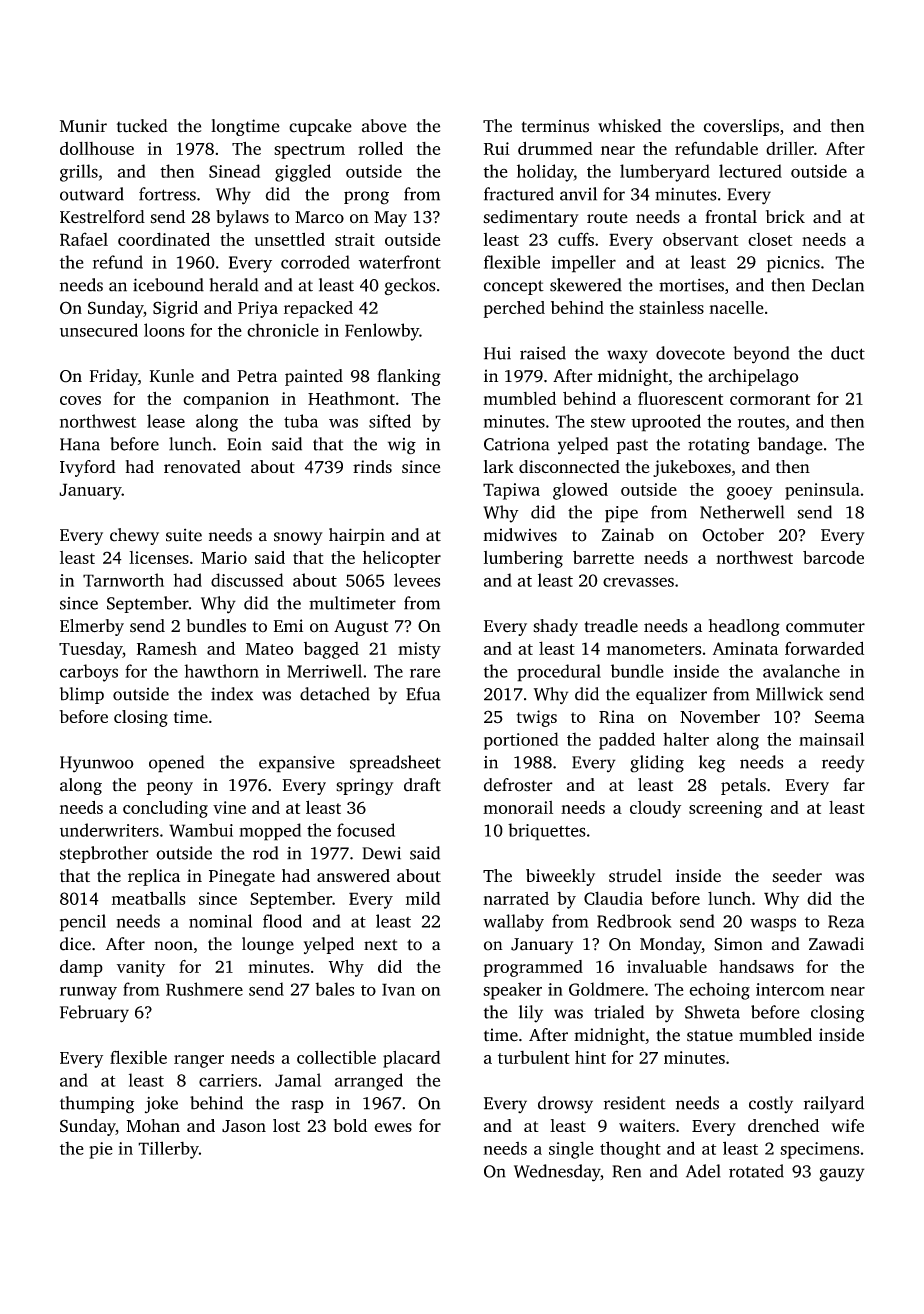 The image size is (924, 1314). What do you see at coordinates (635, 1103) in the image?
I see `resident` at bounding box center [635, 1103].
